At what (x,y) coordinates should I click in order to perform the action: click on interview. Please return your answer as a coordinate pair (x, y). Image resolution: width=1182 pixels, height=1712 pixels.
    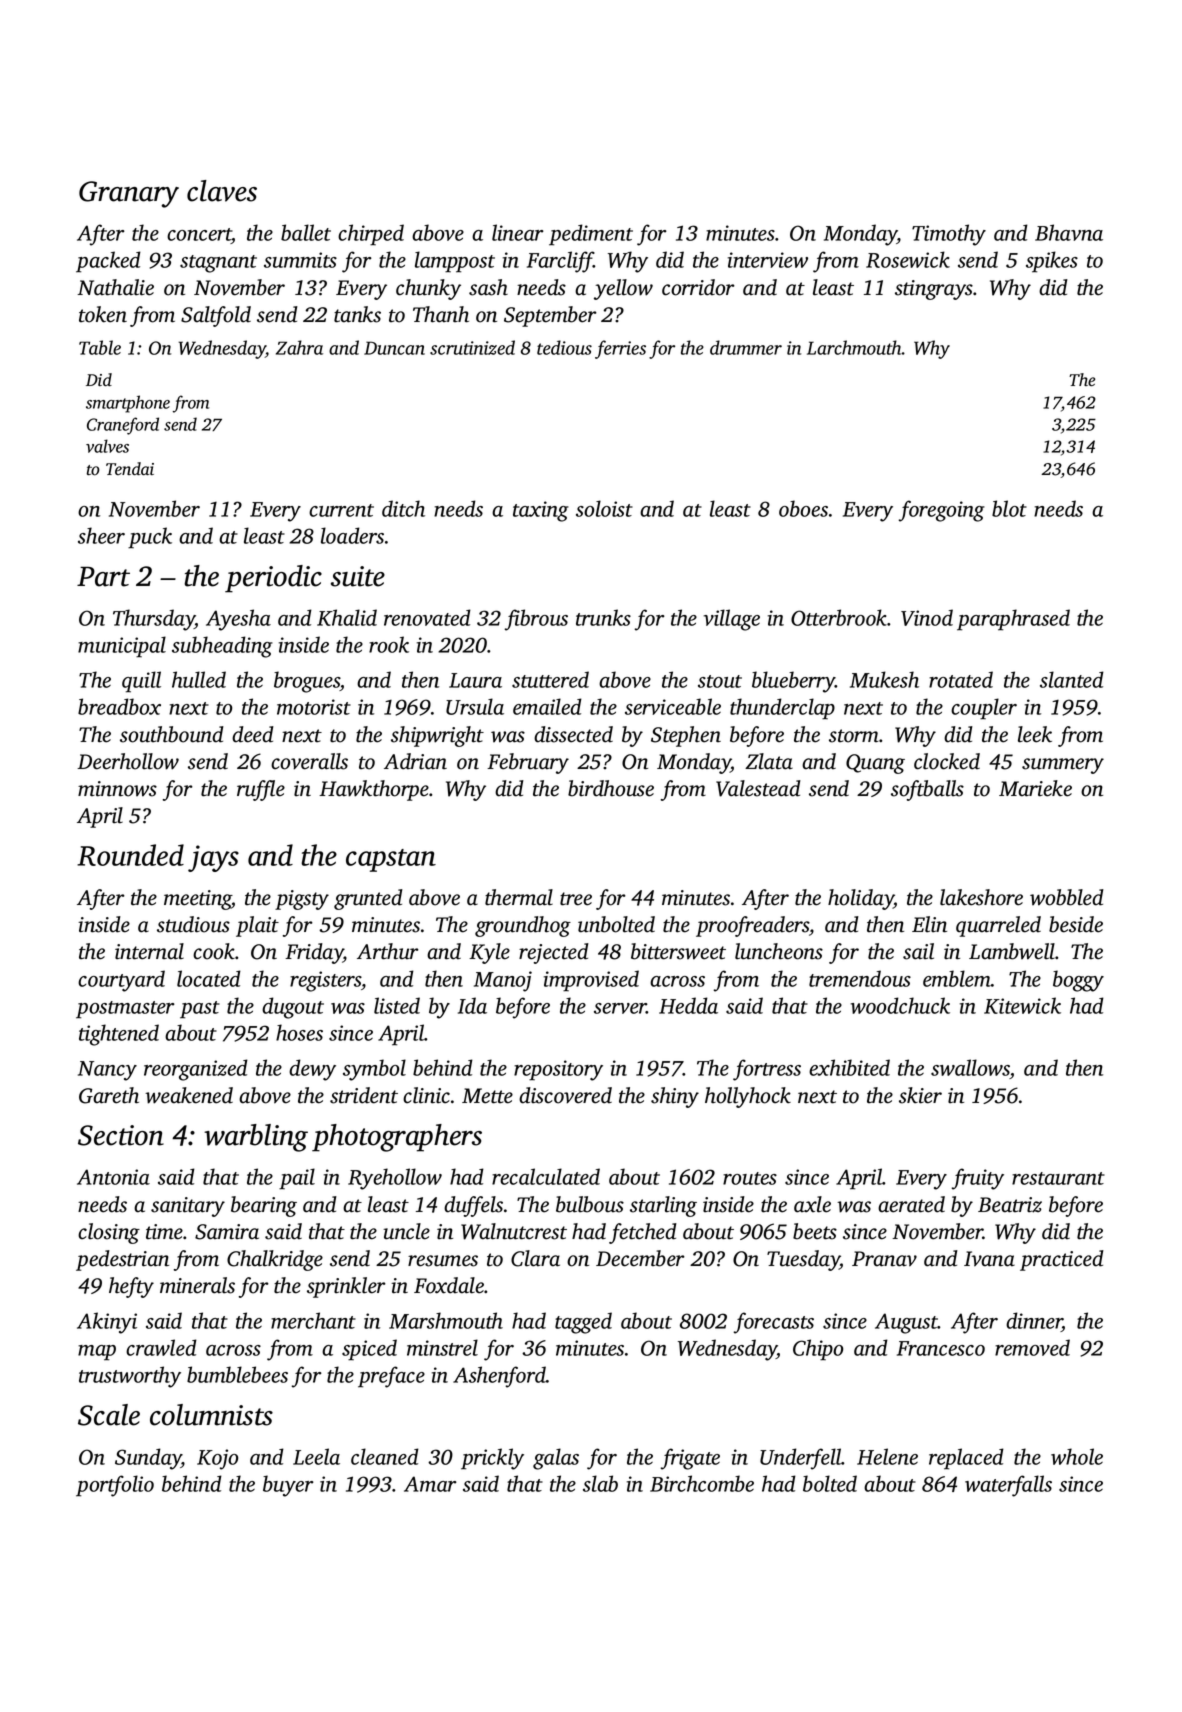
    Looking at the image, I should click on (768, 260).
